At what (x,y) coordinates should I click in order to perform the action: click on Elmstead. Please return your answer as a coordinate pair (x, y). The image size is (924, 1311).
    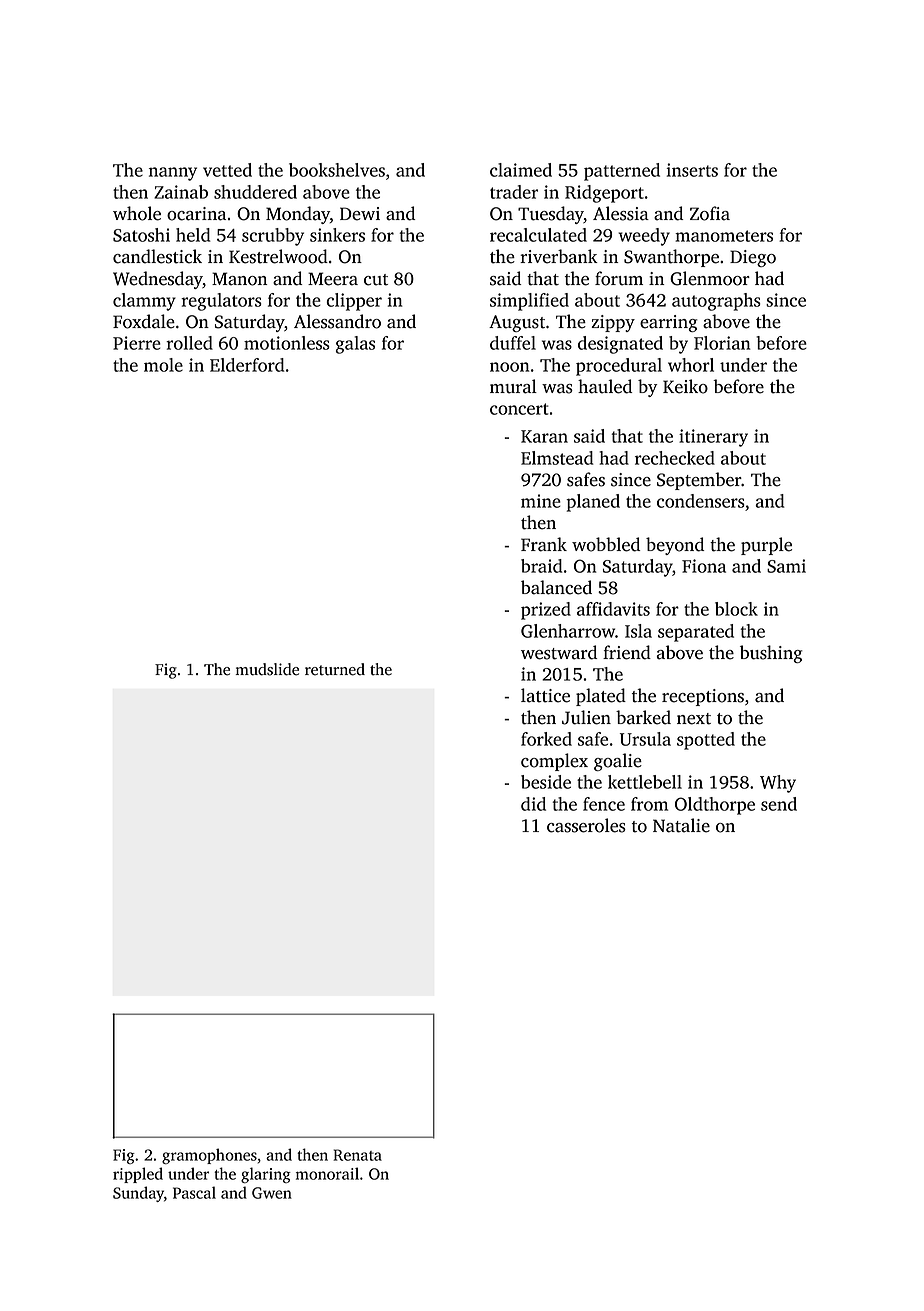
    Looking at the image, I should click on (557, 458).
